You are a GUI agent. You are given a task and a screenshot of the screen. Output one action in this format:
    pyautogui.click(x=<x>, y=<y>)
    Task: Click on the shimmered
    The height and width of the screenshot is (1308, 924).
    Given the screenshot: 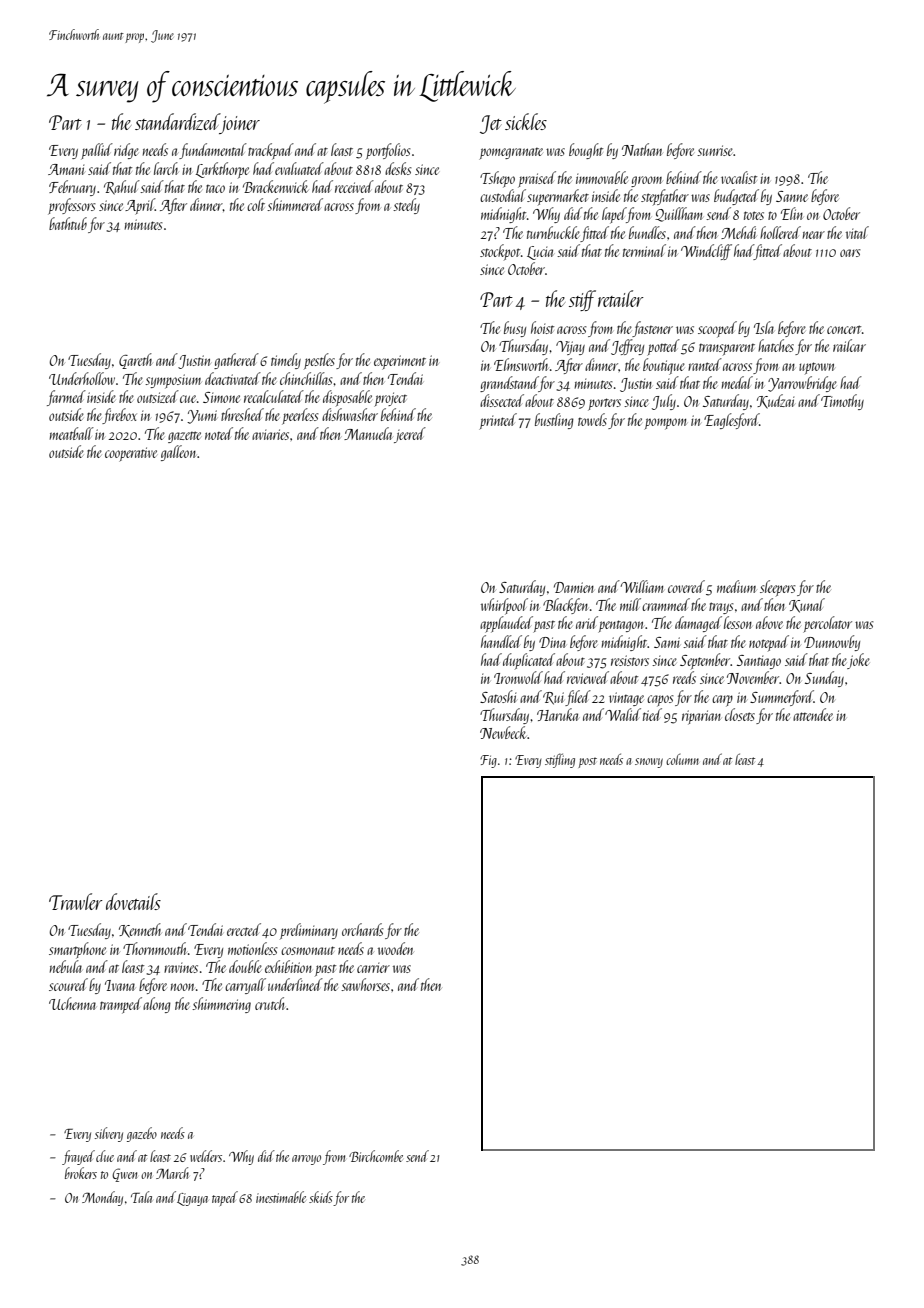 What is the action you would take?
    pyautogui.click(x=295, y=204)
